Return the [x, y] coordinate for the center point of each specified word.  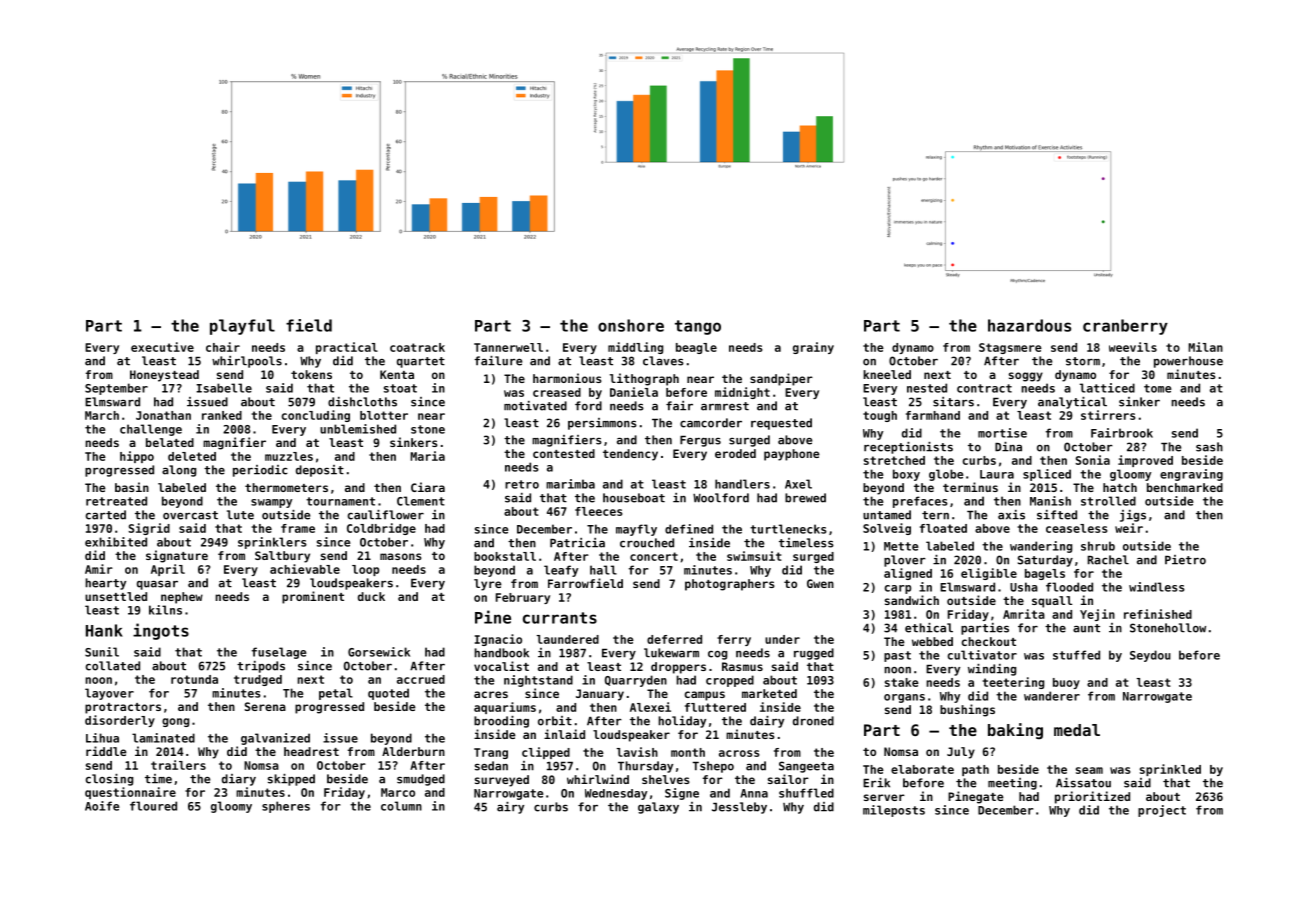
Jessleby [739, 808]
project [1162, 811]
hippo [137, 457]
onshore [631, 325]
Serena [265, 706]
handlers [742, 484]
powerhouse [1188, 362]
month [688, 752]
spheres [286, 807]
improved [1145, 461]
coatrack [417, 347]
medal [1077, 730]
